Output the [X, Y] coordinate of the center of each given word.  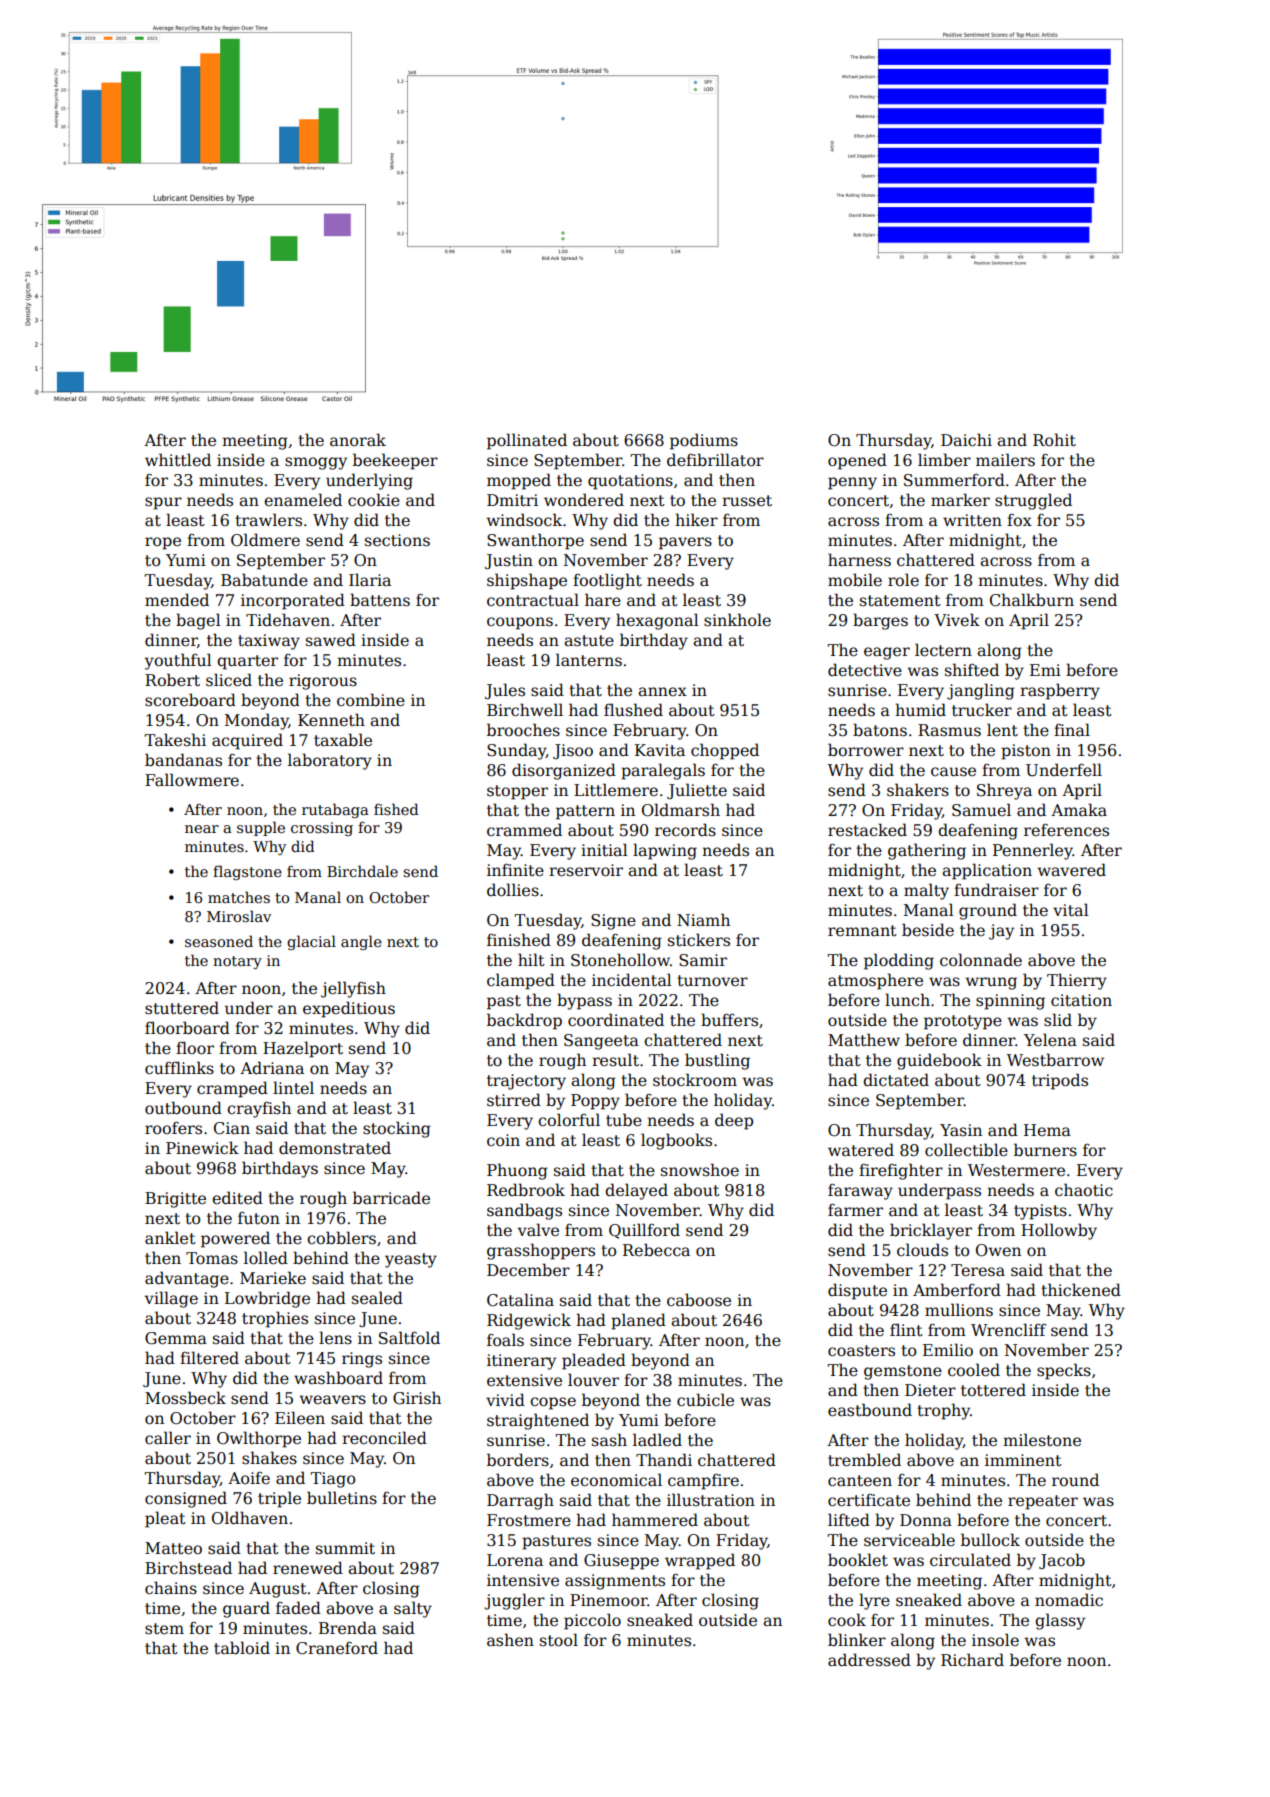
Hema [1047, 1130]
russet [747, 501]
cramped [232, 1089]
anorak [358, 440]
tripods [1060, 1081]
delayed [636, 1191]
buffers [729, 1019]
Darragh [520, 1501]
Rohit [1054, 439]
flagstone [247, 872]
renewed [308, 1567]
